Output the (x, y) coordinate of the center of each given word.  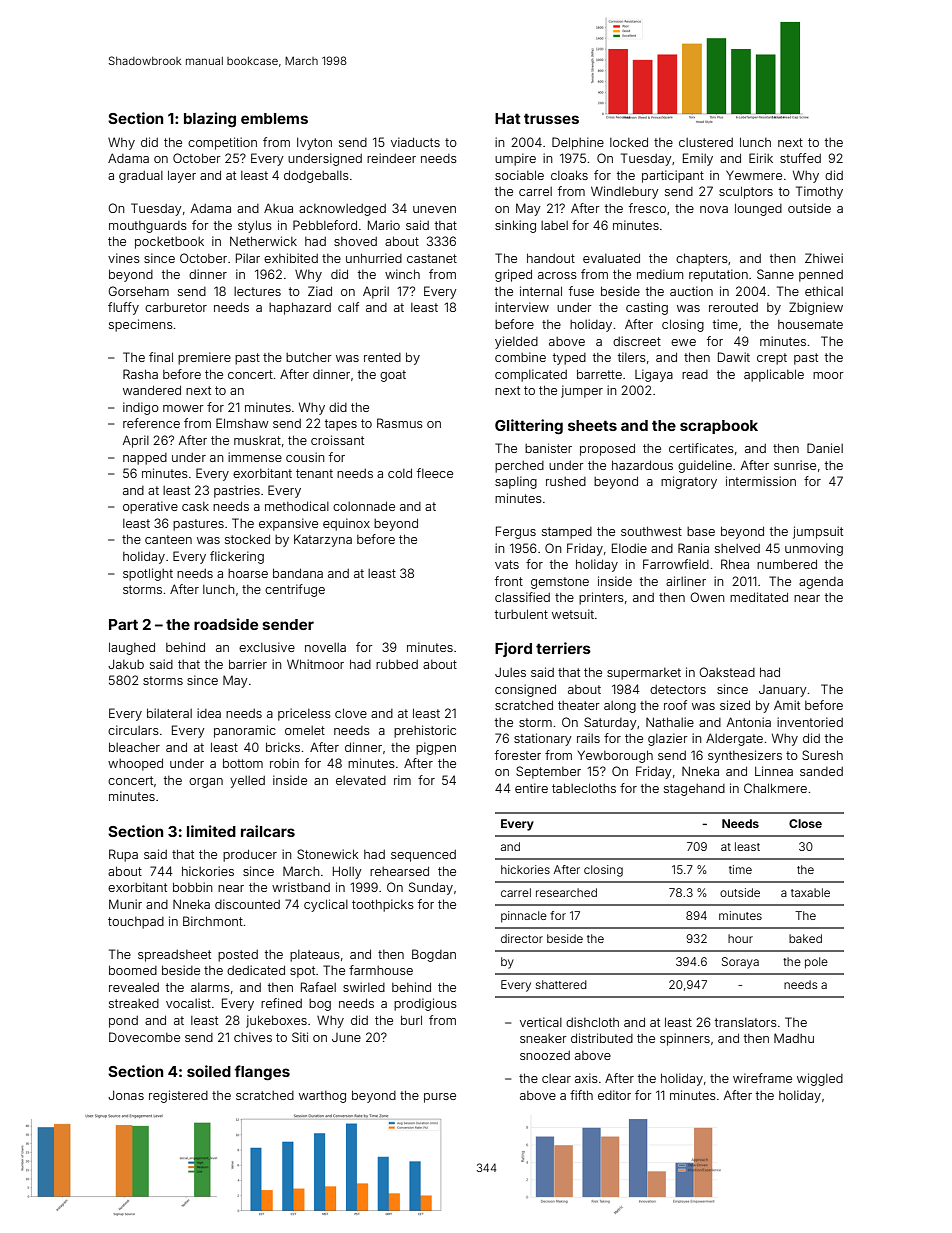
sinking (515, 226)
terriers (563, 648)
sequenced (423, 856)
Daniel (825, 448)
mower (183, 408)
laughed (132, 648)
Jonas (126, 1095)
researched (566, 892)
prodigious (425, 1004)
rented (382, 357)
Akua (278, 208)
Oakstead (727, 672)
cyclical (326, 905)
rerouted (733, 307)
